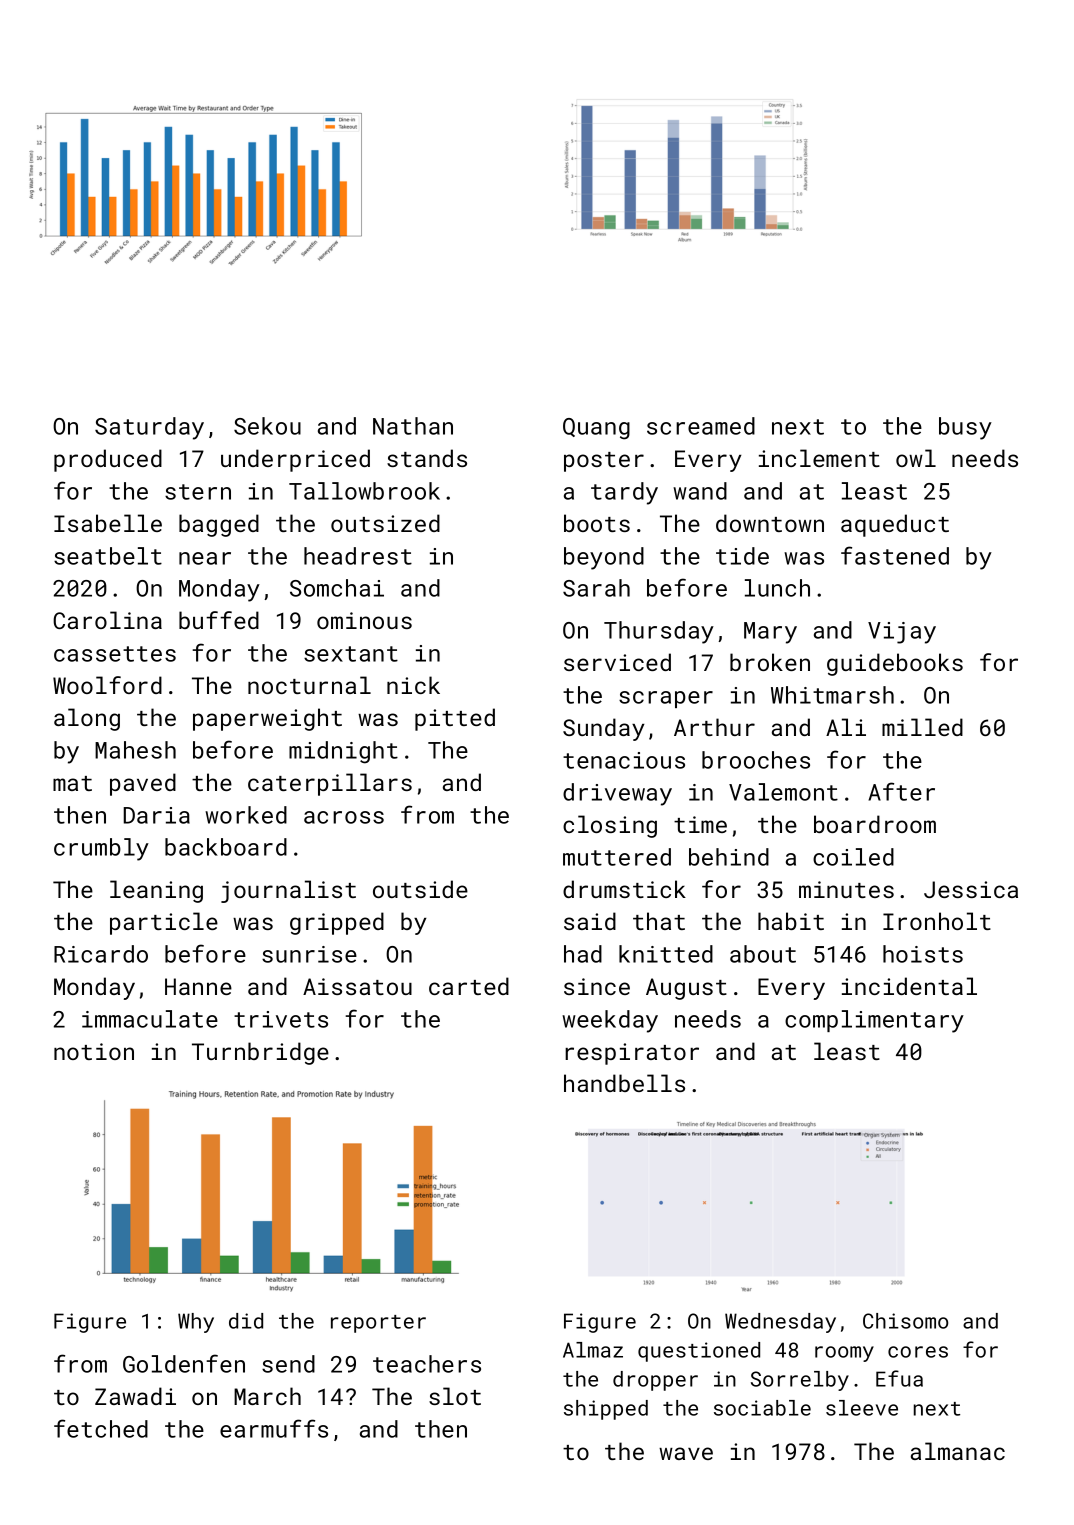 The width and height of the document is (1074, 1525). What do you see at coordinates (108, 460) in the document?
I see `produced` at bounding box center [108, 460].
